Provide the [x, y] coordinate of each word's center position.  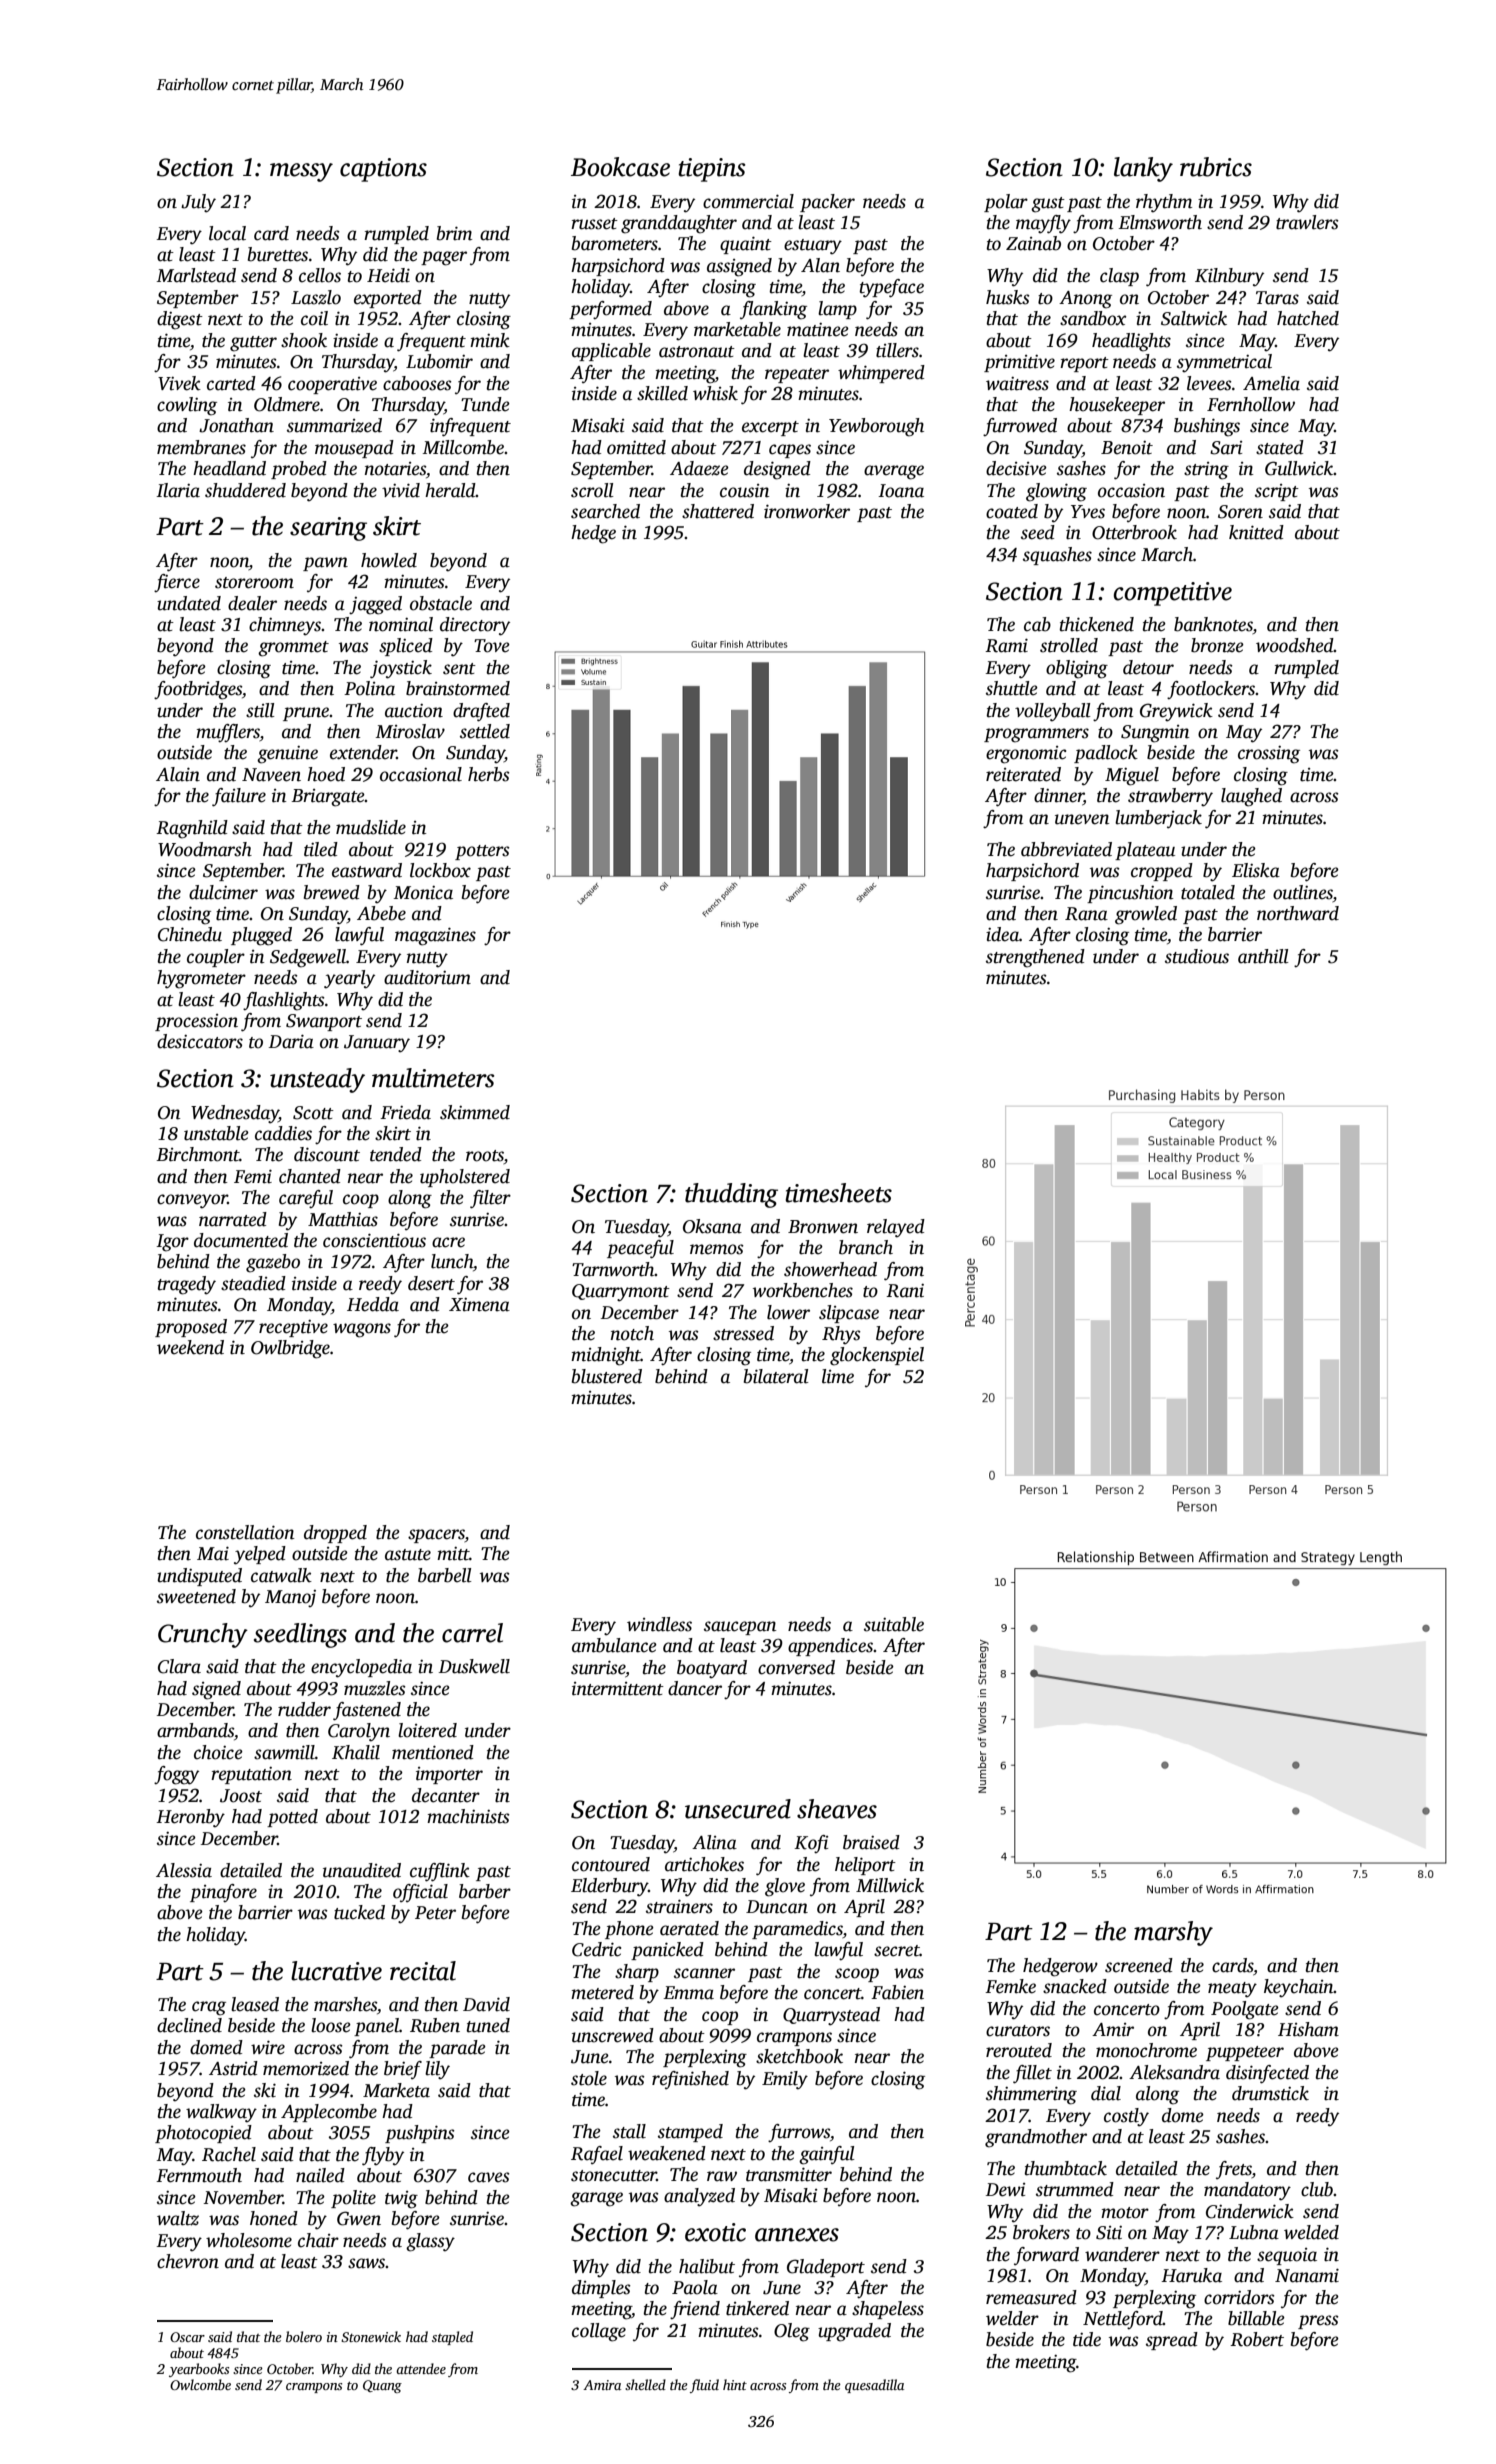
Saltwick [1194, 318]
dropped [335, 1534]
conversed [796, 1667]
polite [353, 2199]
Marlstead [196, 275]
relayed [896, 1228]
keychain [1299, 1988]
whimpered [881, 374]
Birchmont [197, 1154]
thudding [731, 1195]
